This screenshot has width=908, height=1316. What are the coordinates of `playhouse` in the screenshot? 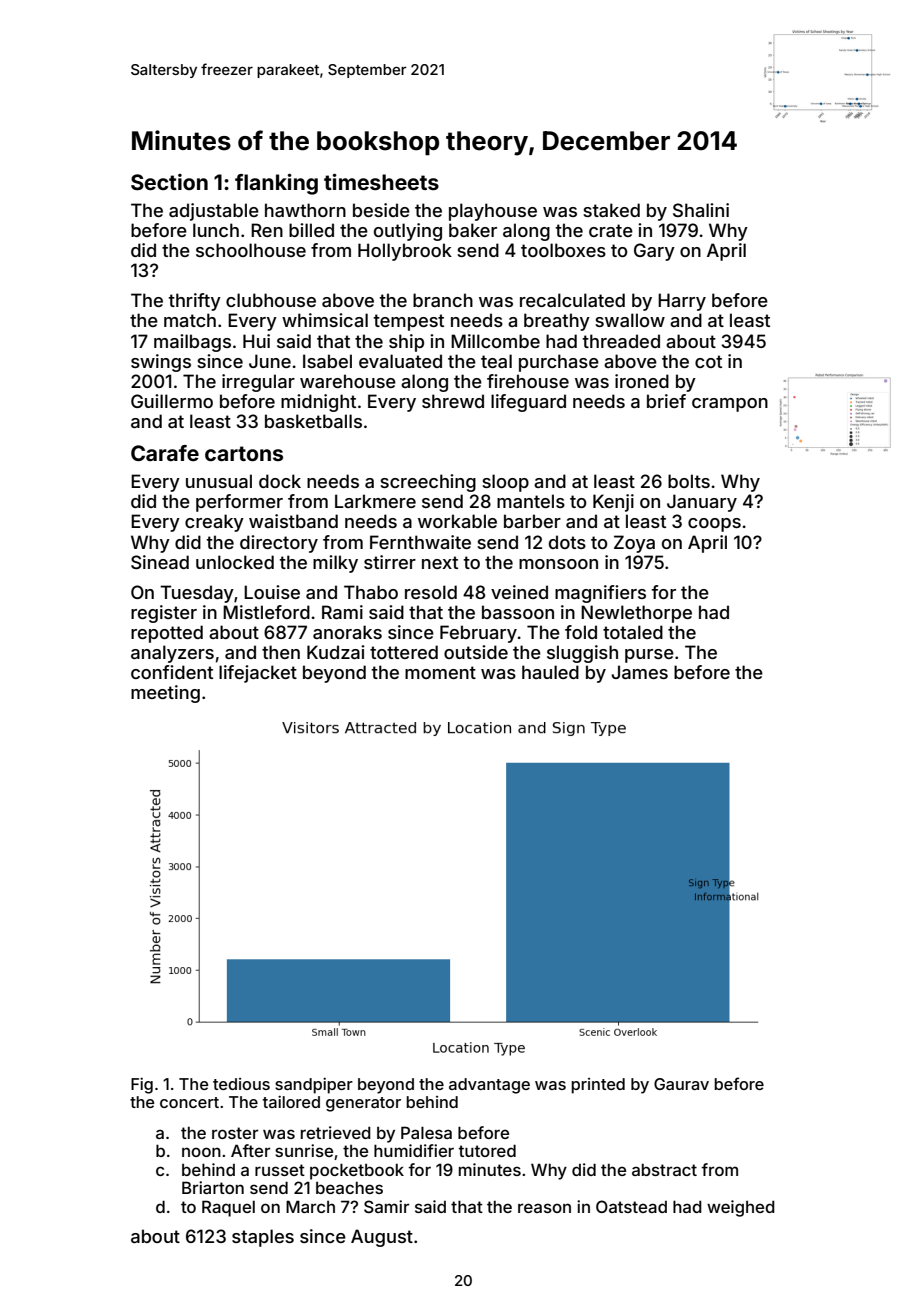 It's located at (493, 212).
